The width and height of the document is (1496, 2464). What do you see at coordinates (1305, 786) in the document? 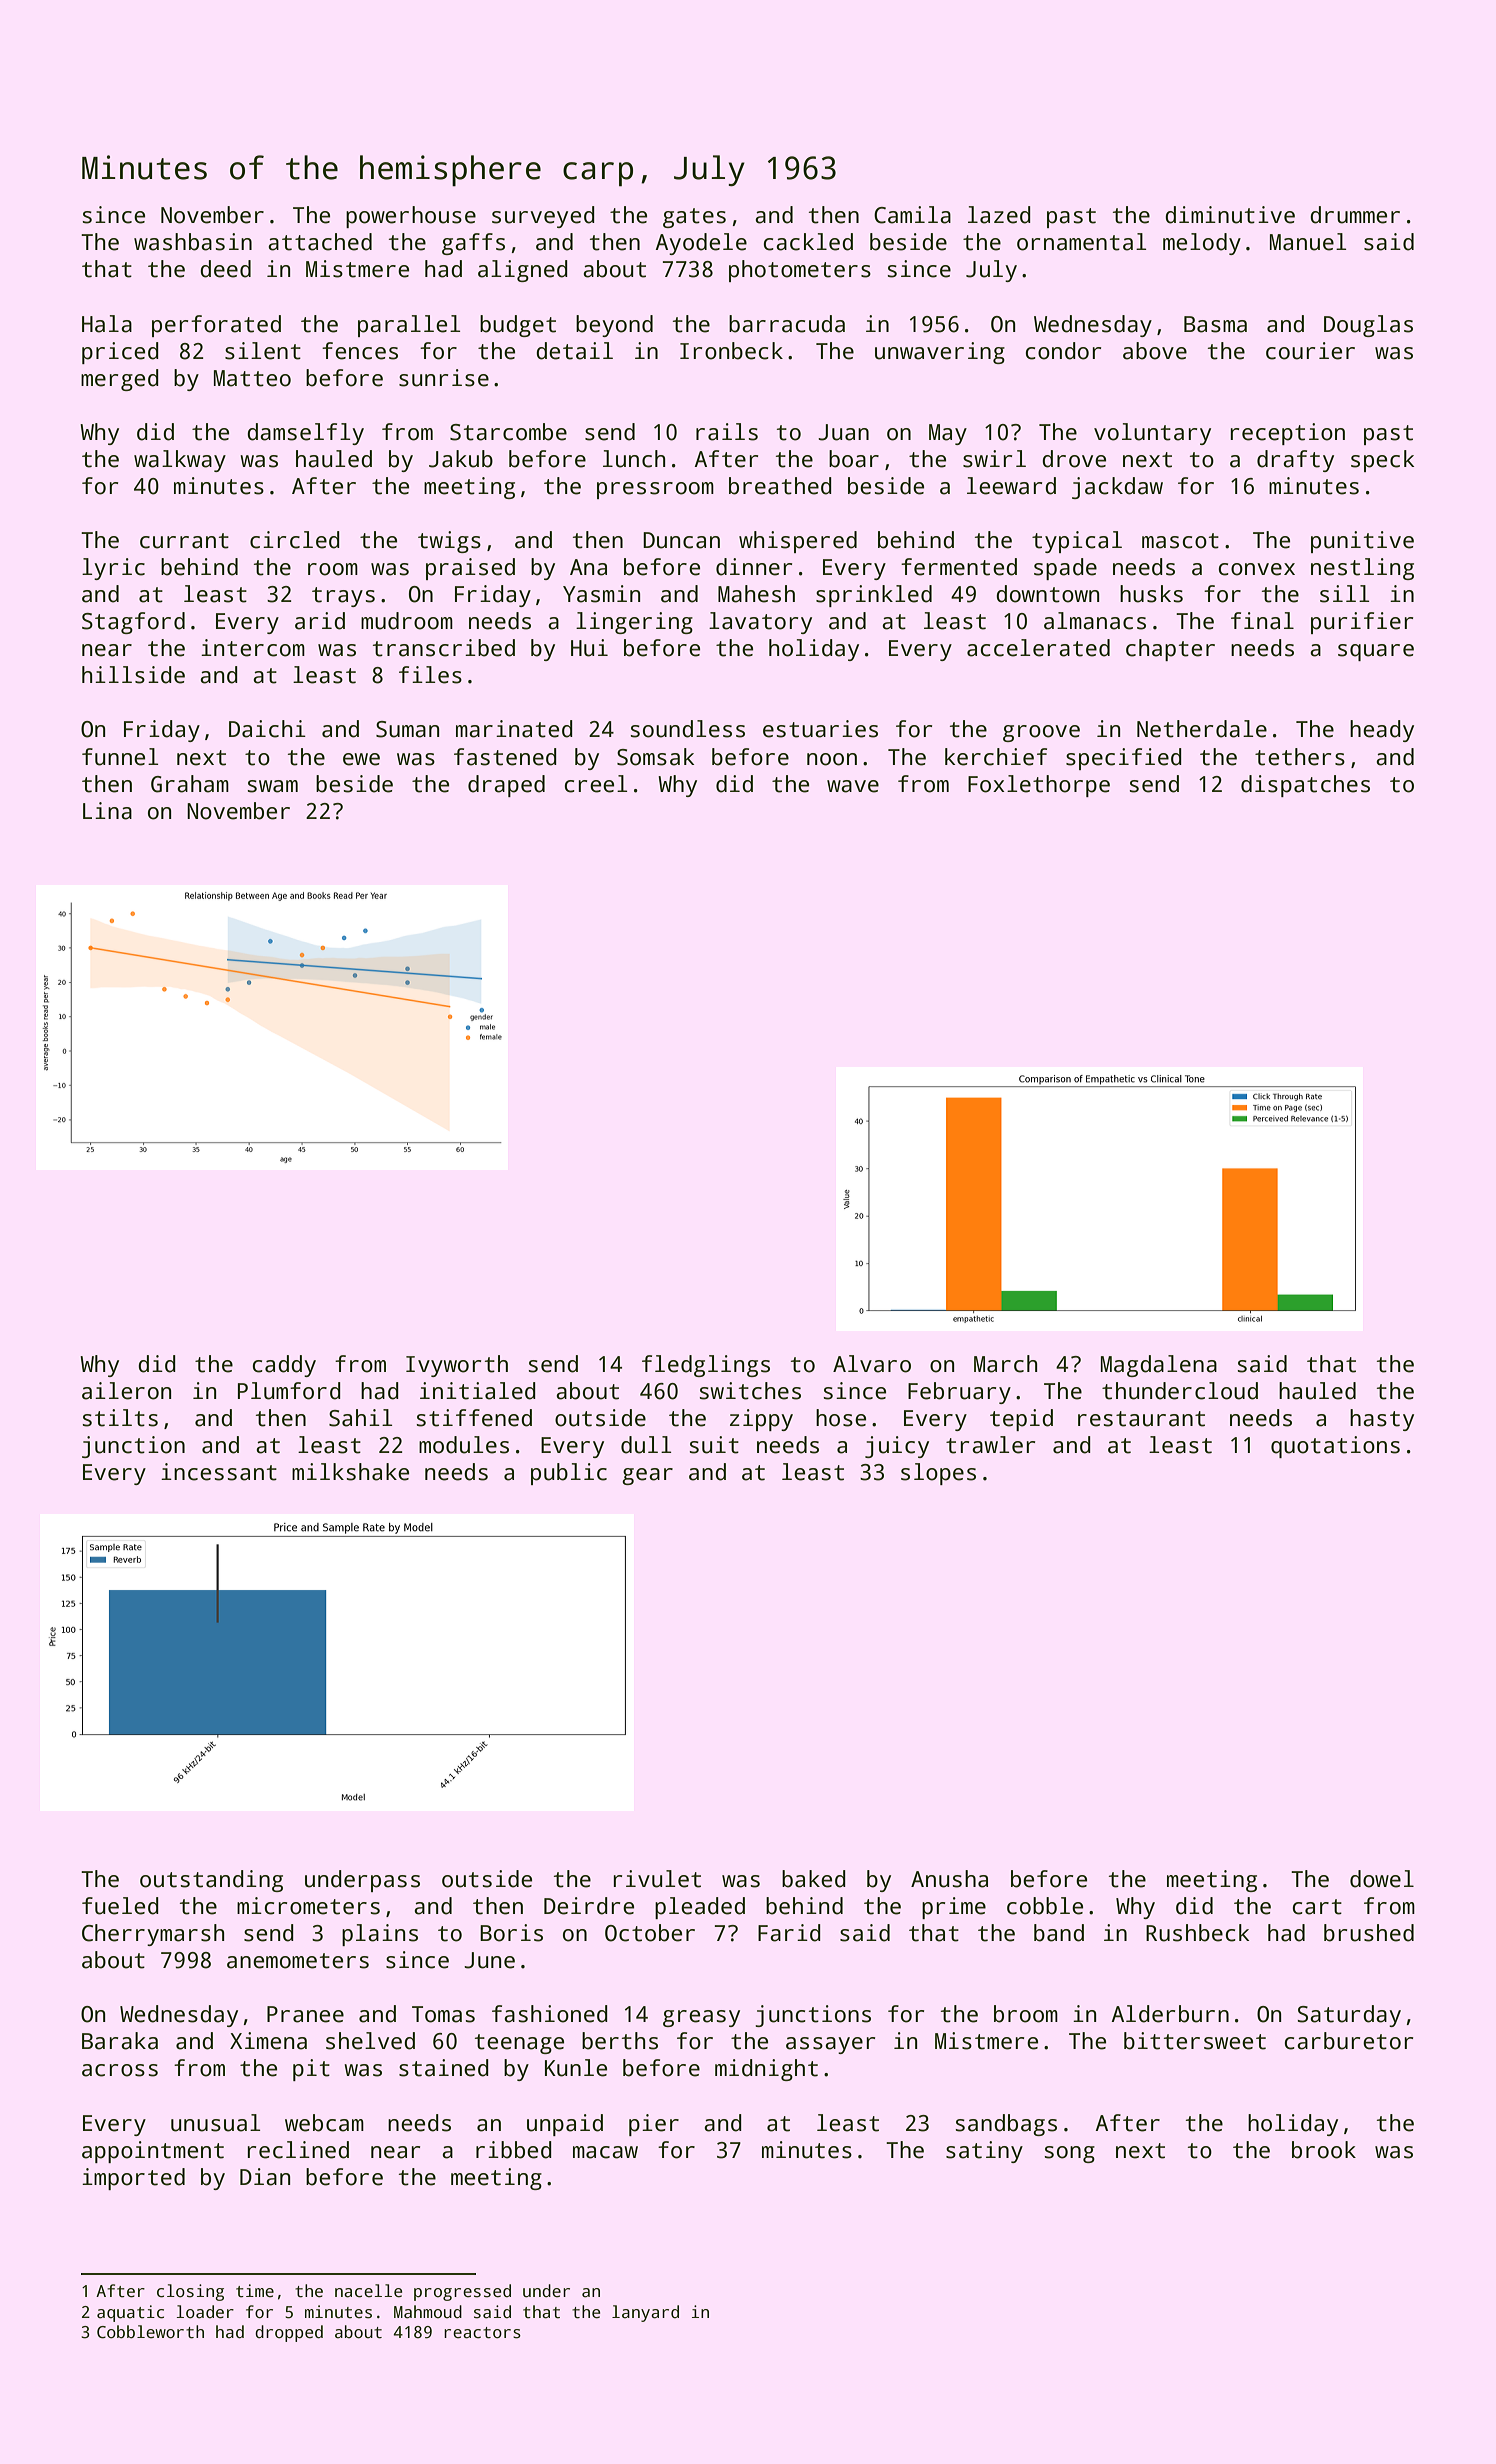
I see `dispatches` at bounding box center [1305, 786].
